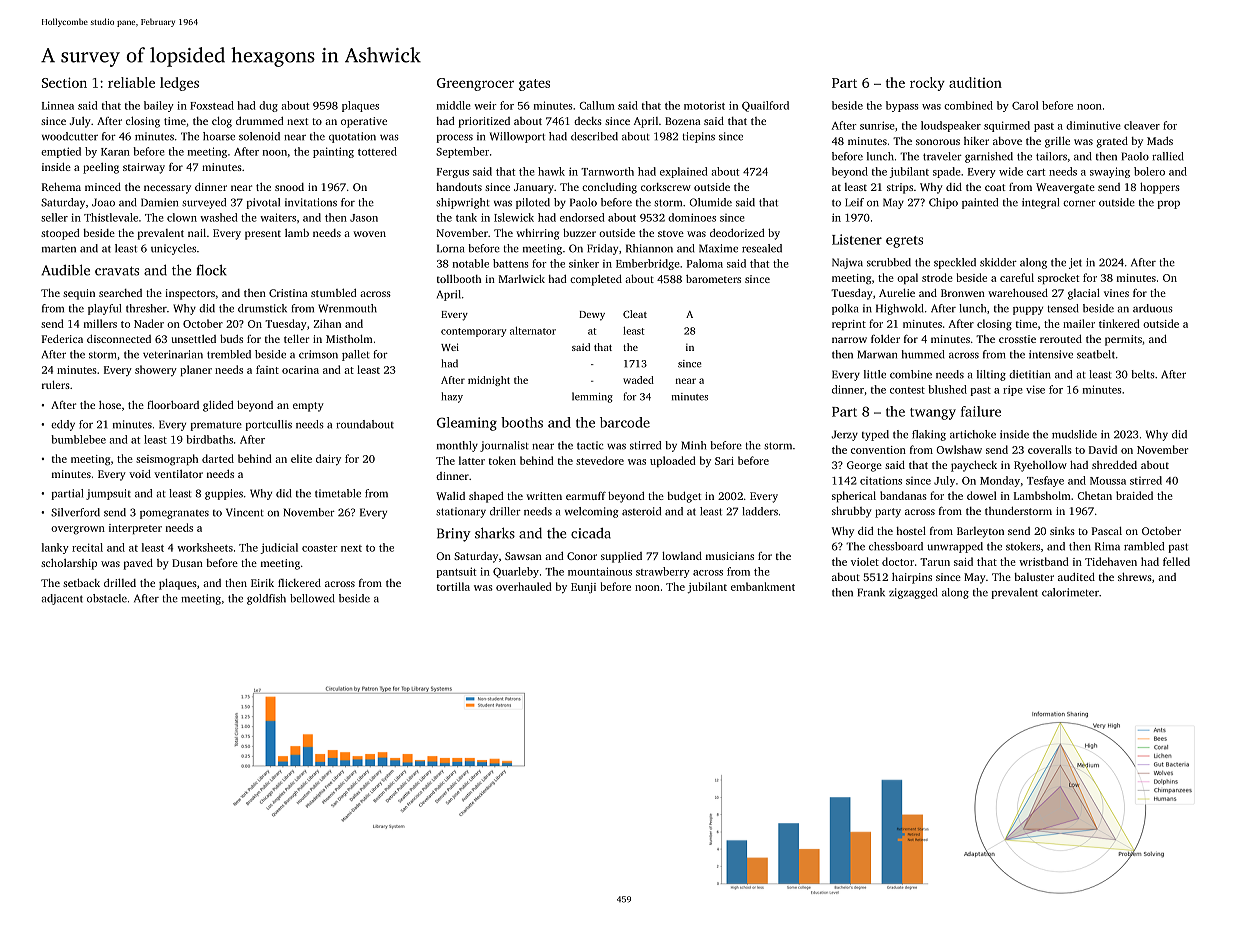  Describe the element at coordinates (1028, 310) in the screenshot. I see `puppy` at that location.
